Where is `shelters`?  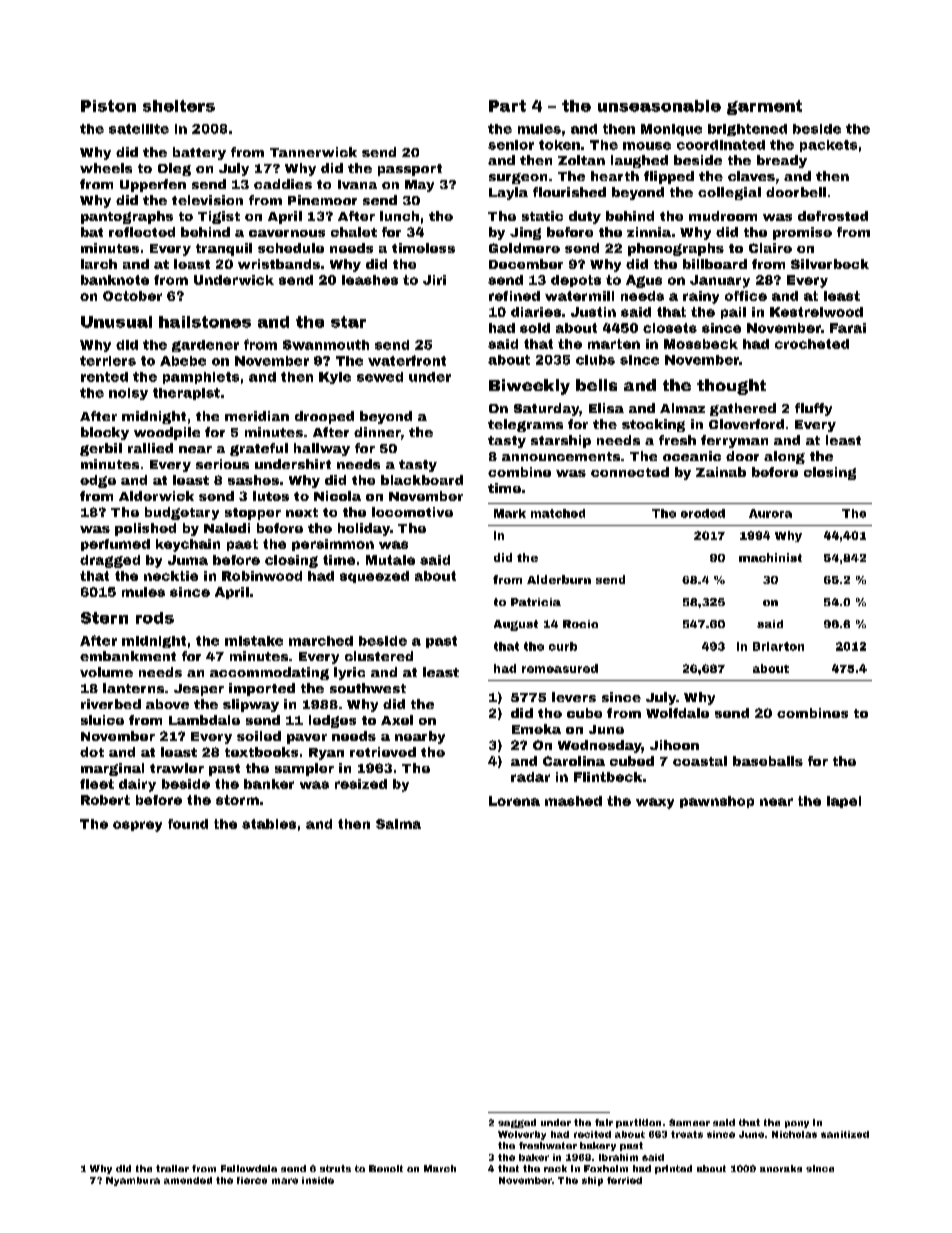
shelters is located at coordinates (179, 106).
